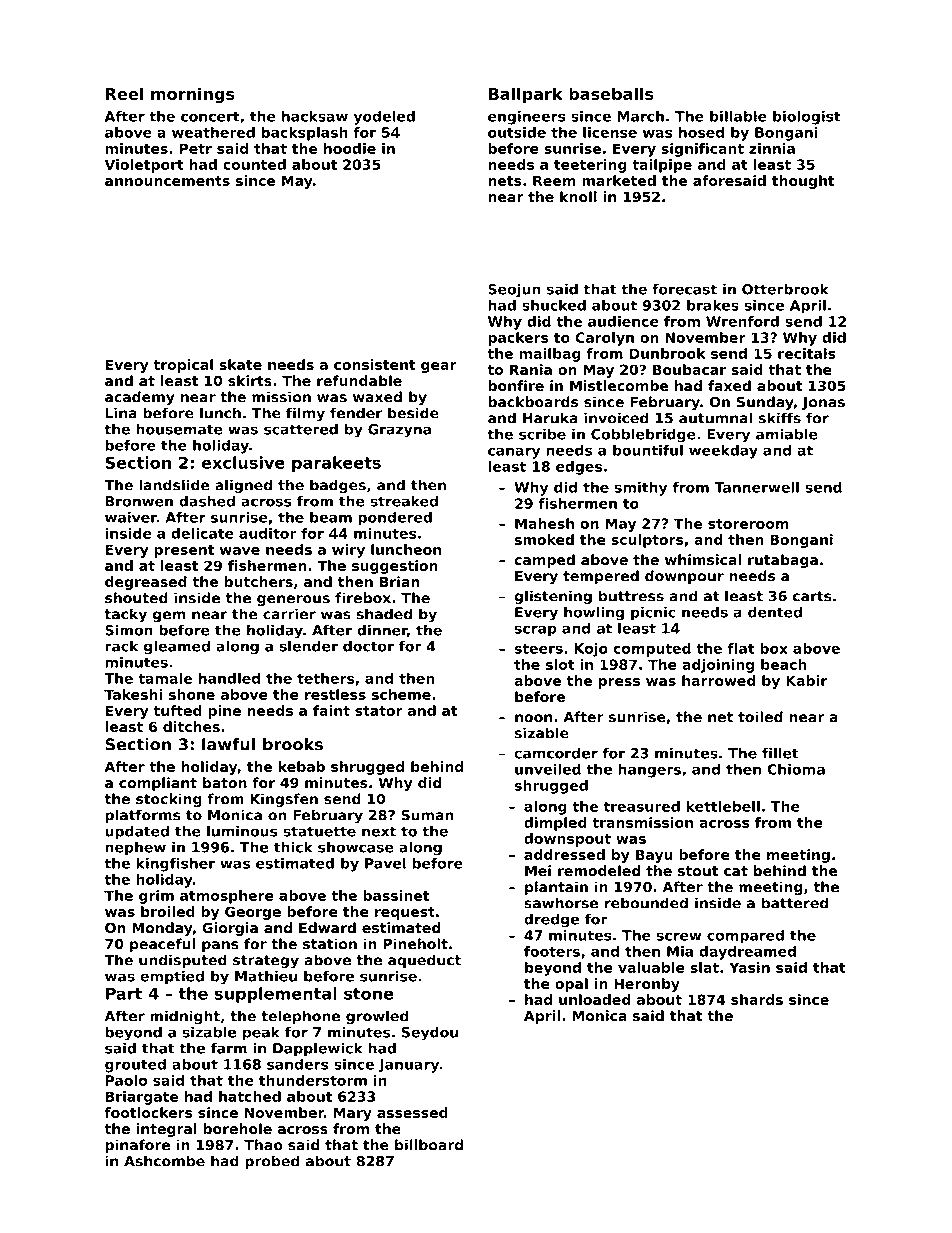 The image size is (952, 1233). Describe the element at coordinates (757, 999) in the page. I see `shards` at that location.
